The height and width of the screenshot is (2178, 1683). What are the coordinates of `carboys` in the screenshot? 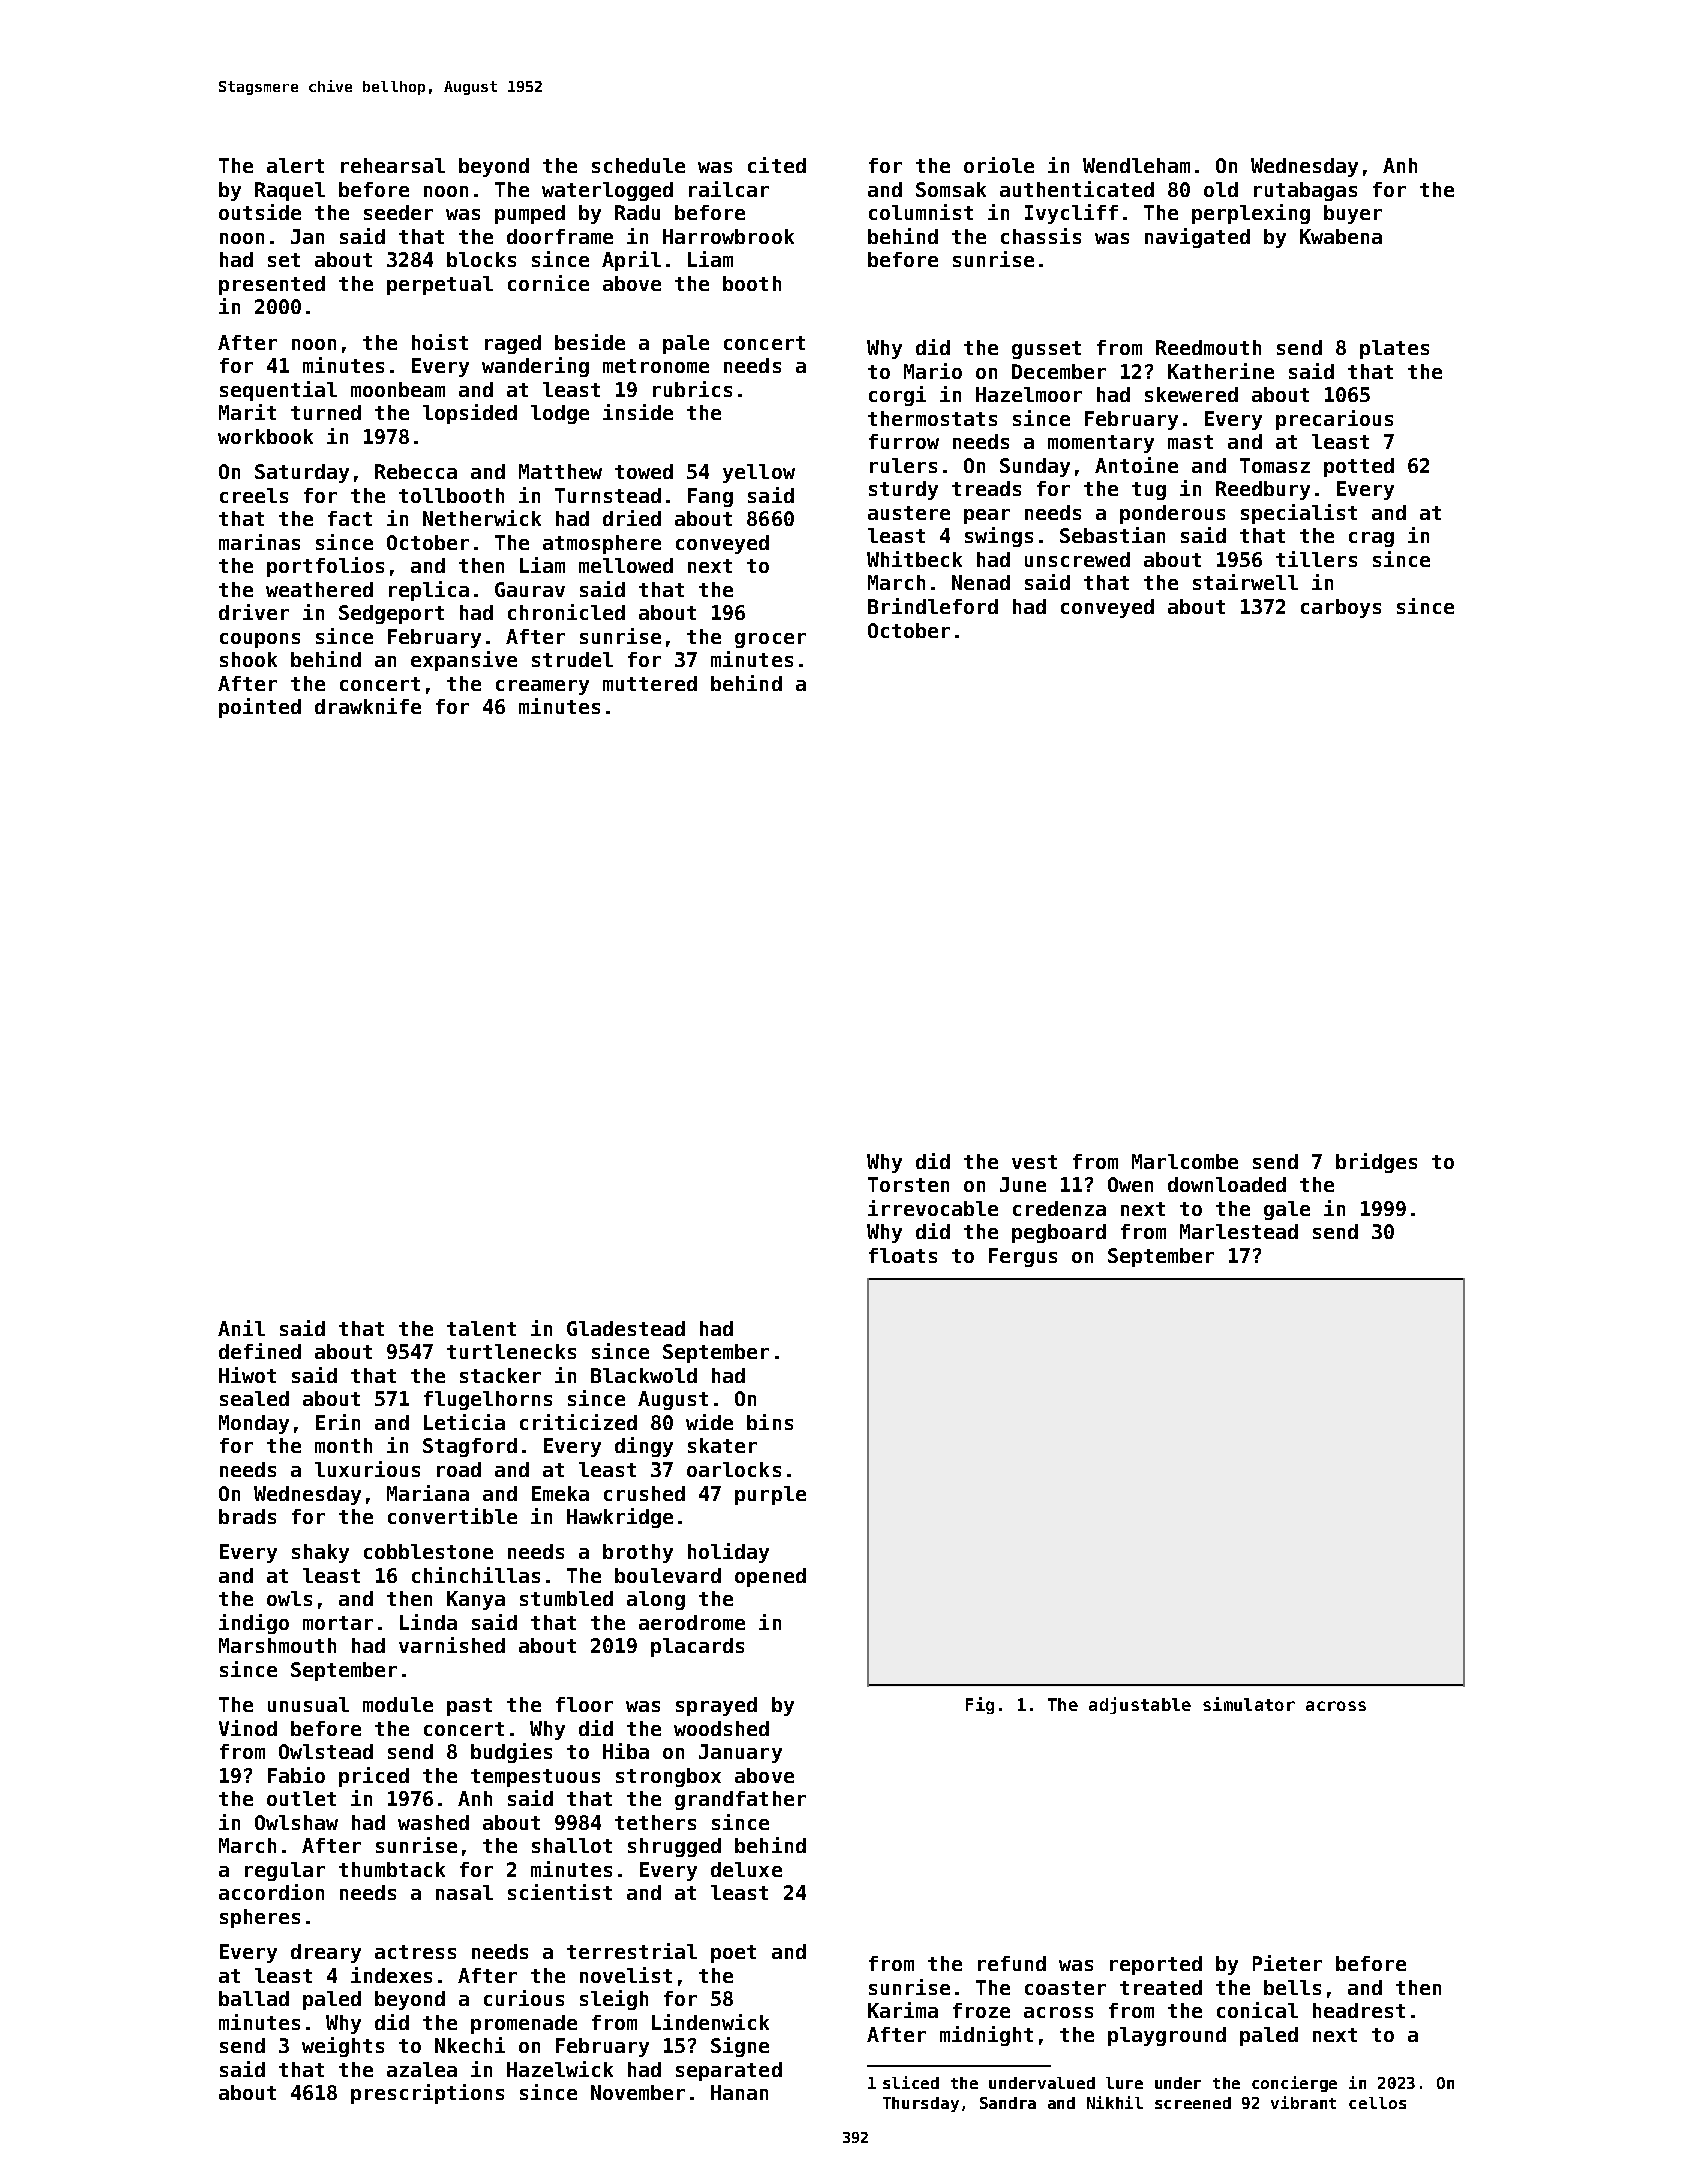 It's located at (1341, 608).
